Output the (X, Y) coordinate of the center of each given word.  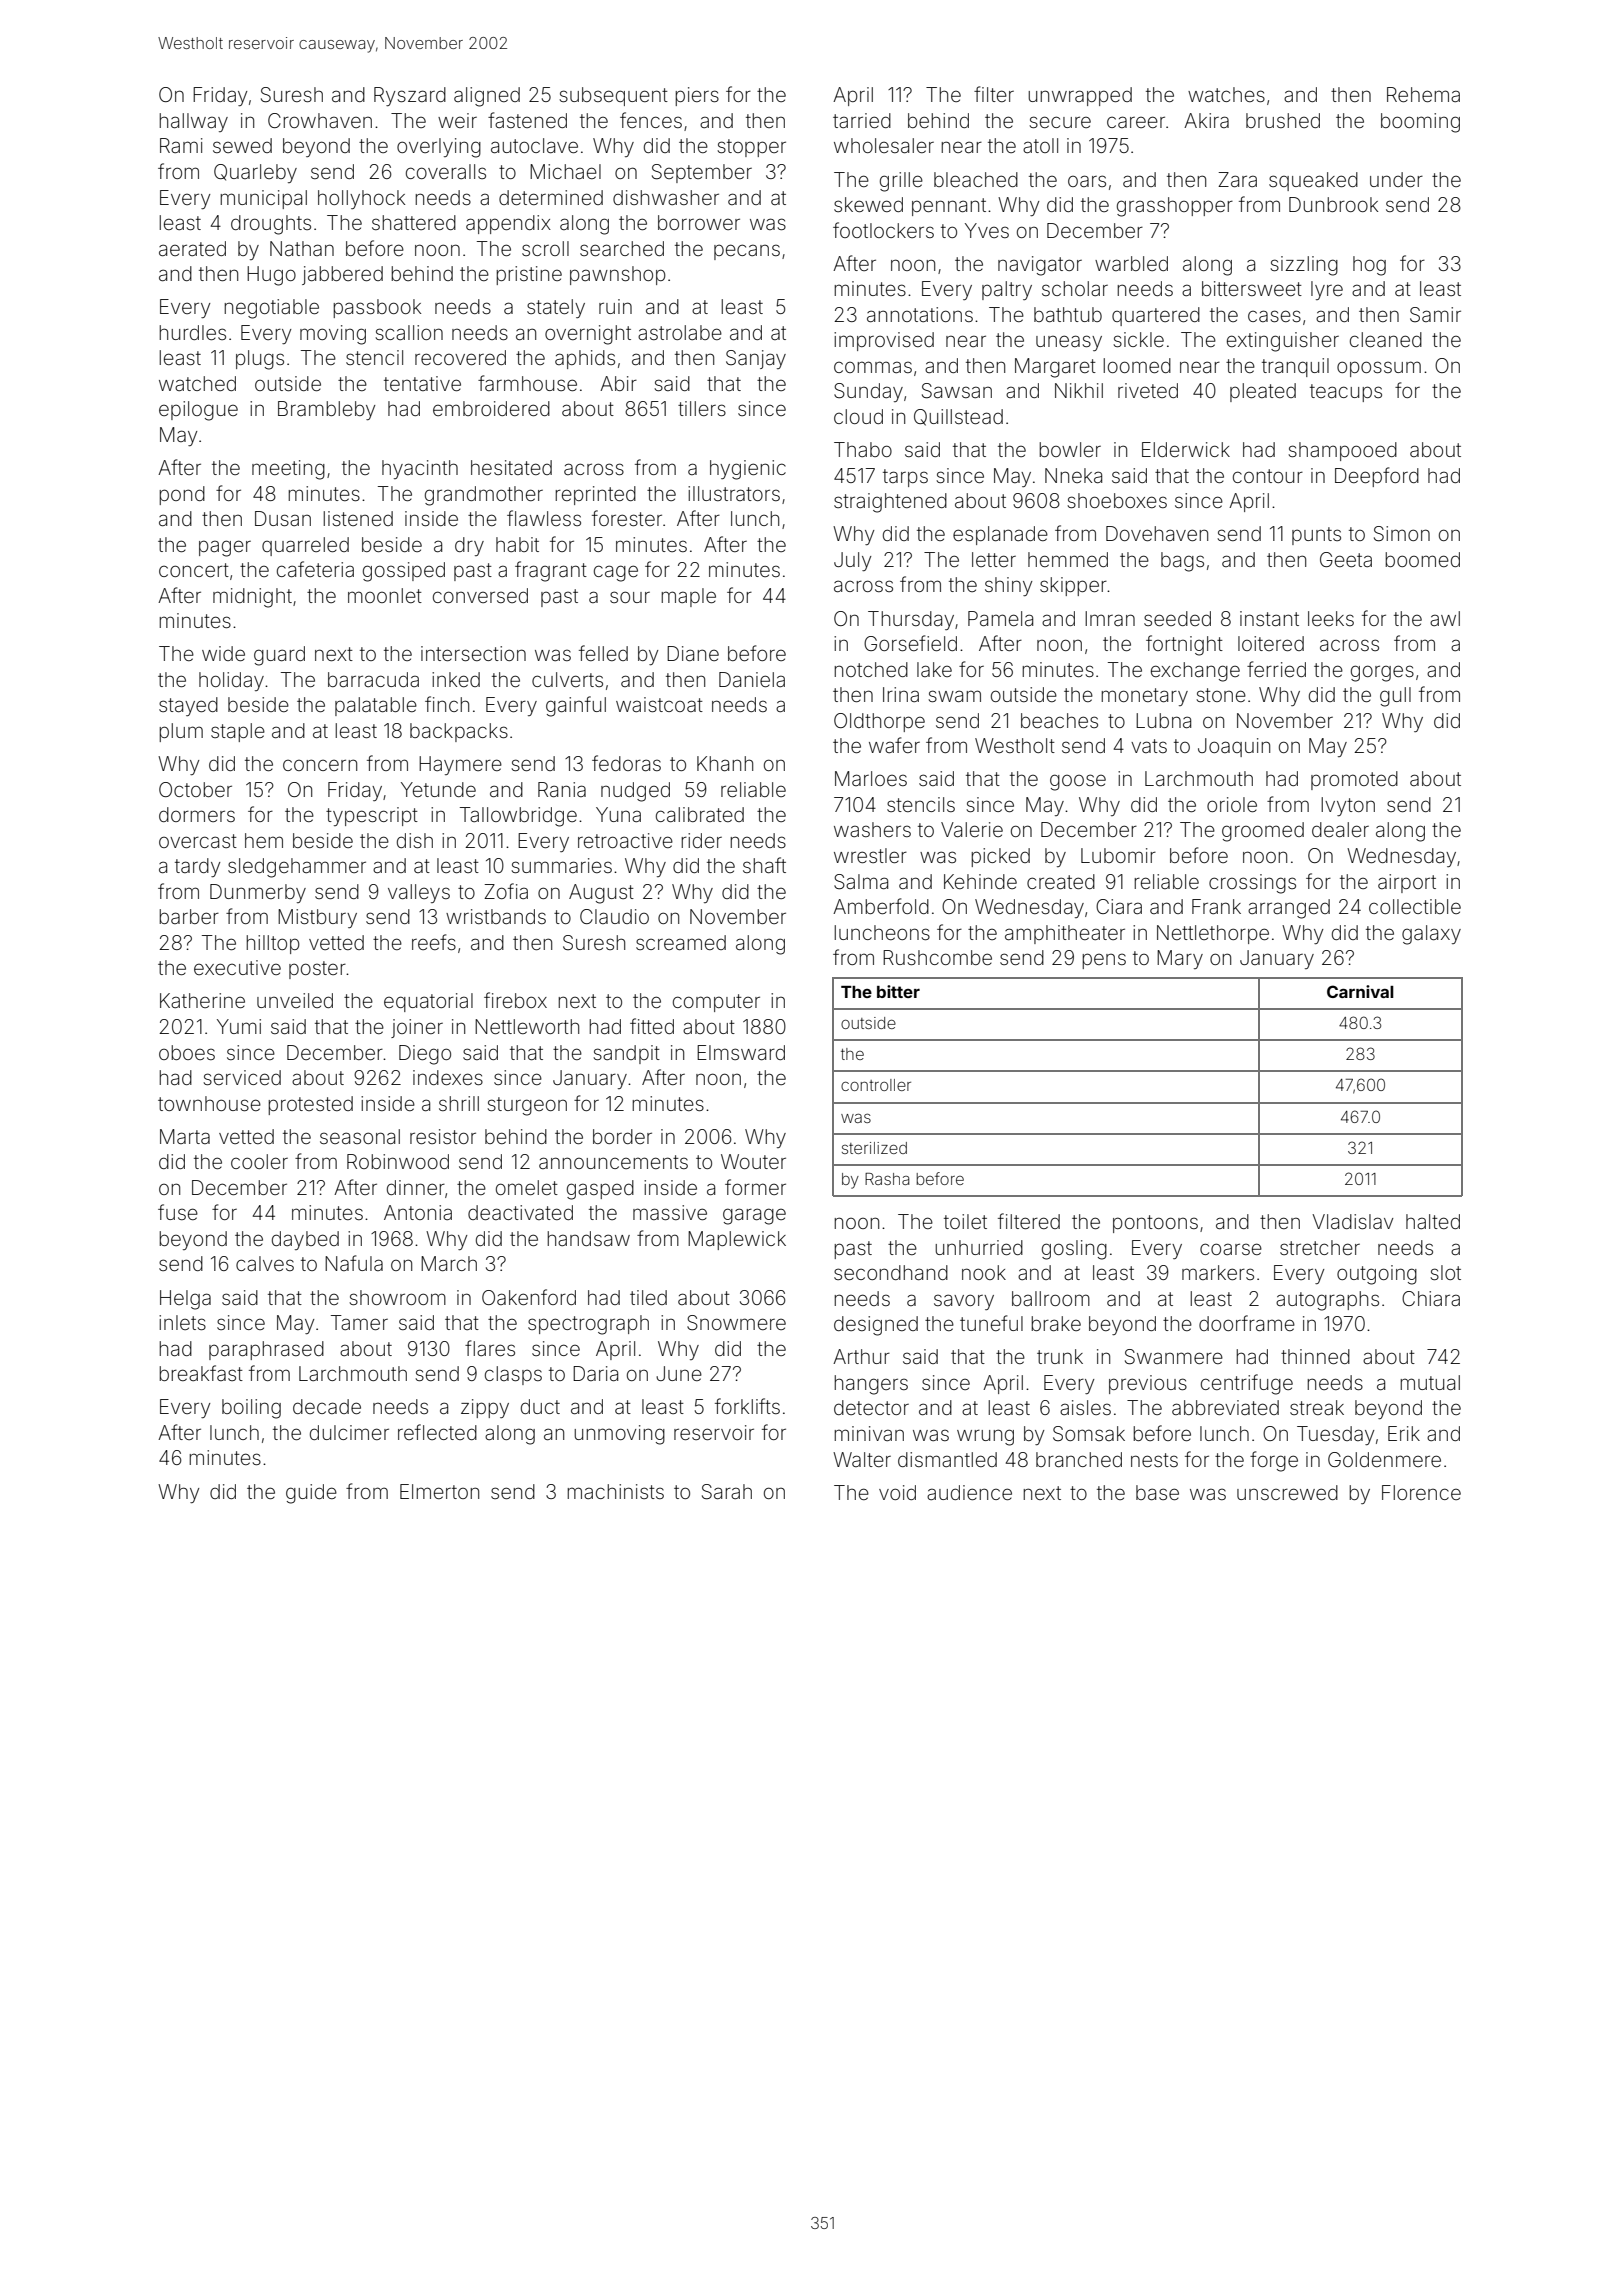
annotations (920, 314)
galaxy (1431, 935)
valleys (419, 893)
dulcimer (349, 1432)
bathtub (1068, 314)
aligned (487, 97)
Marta (185, 1136)
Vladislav (1352, 1221)
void (897, 1492)
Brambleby (326, 410)
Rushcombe (937, 957)
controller (876, 1085)
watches (1226, 94)
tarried (862, 120)
